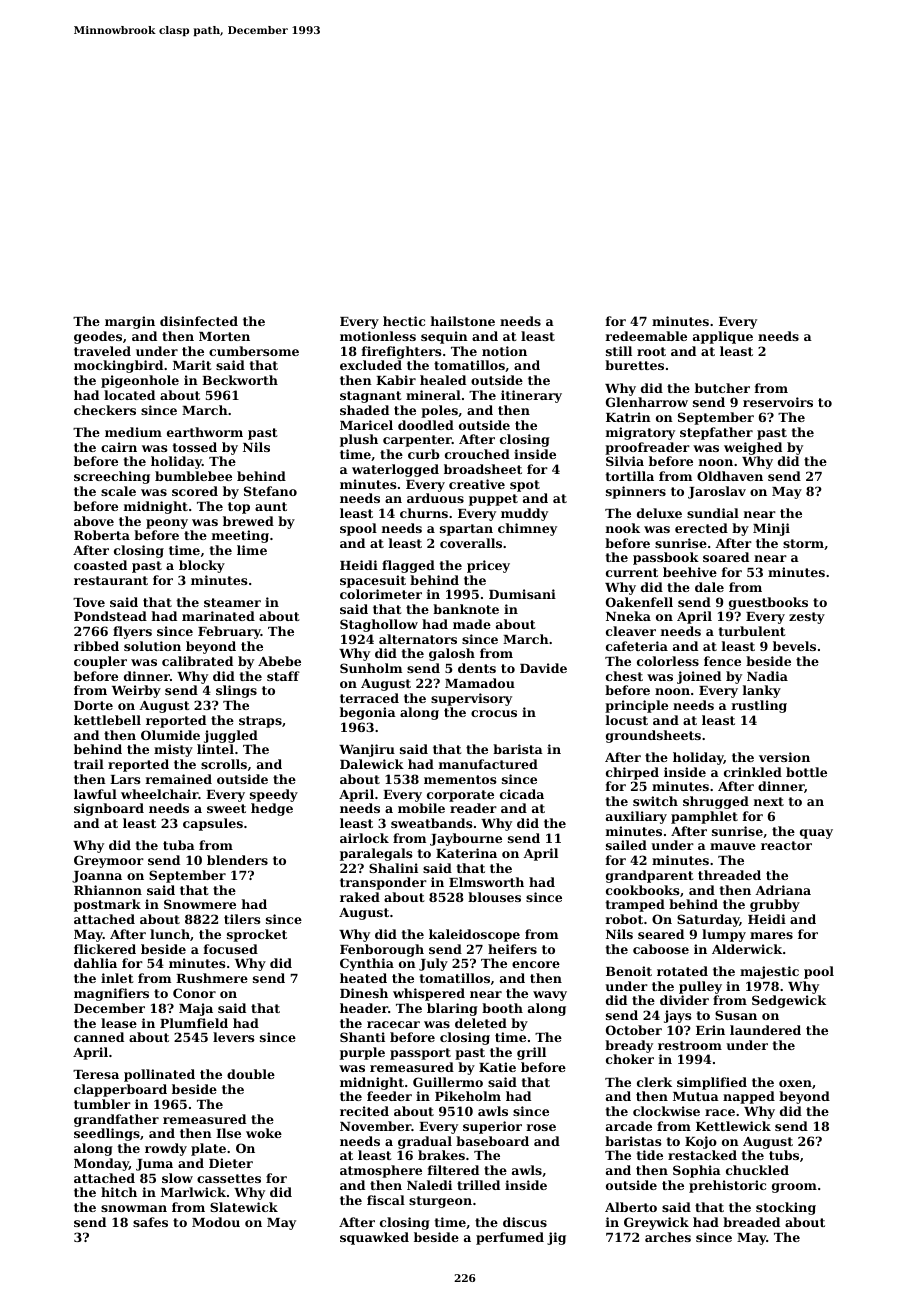  I want to click on mementos, so click(460, 779).
